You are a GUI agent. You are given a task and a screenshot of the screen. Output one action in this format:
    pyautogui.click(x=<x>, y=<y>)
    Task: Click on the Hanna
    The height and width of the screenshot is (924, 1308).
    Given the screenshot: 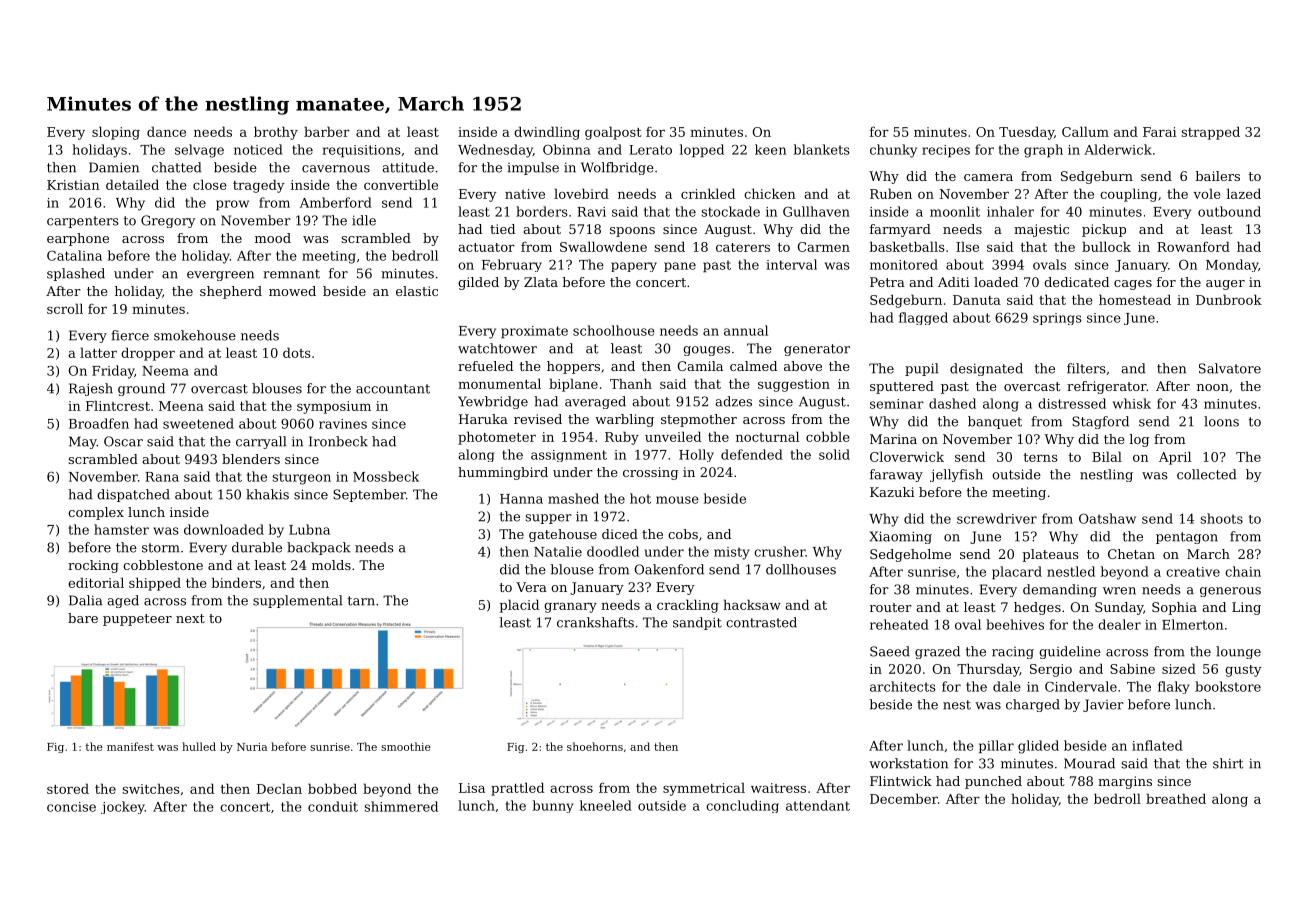 What is the action you would take?
    pyautogui.click(x=521, y=499)
